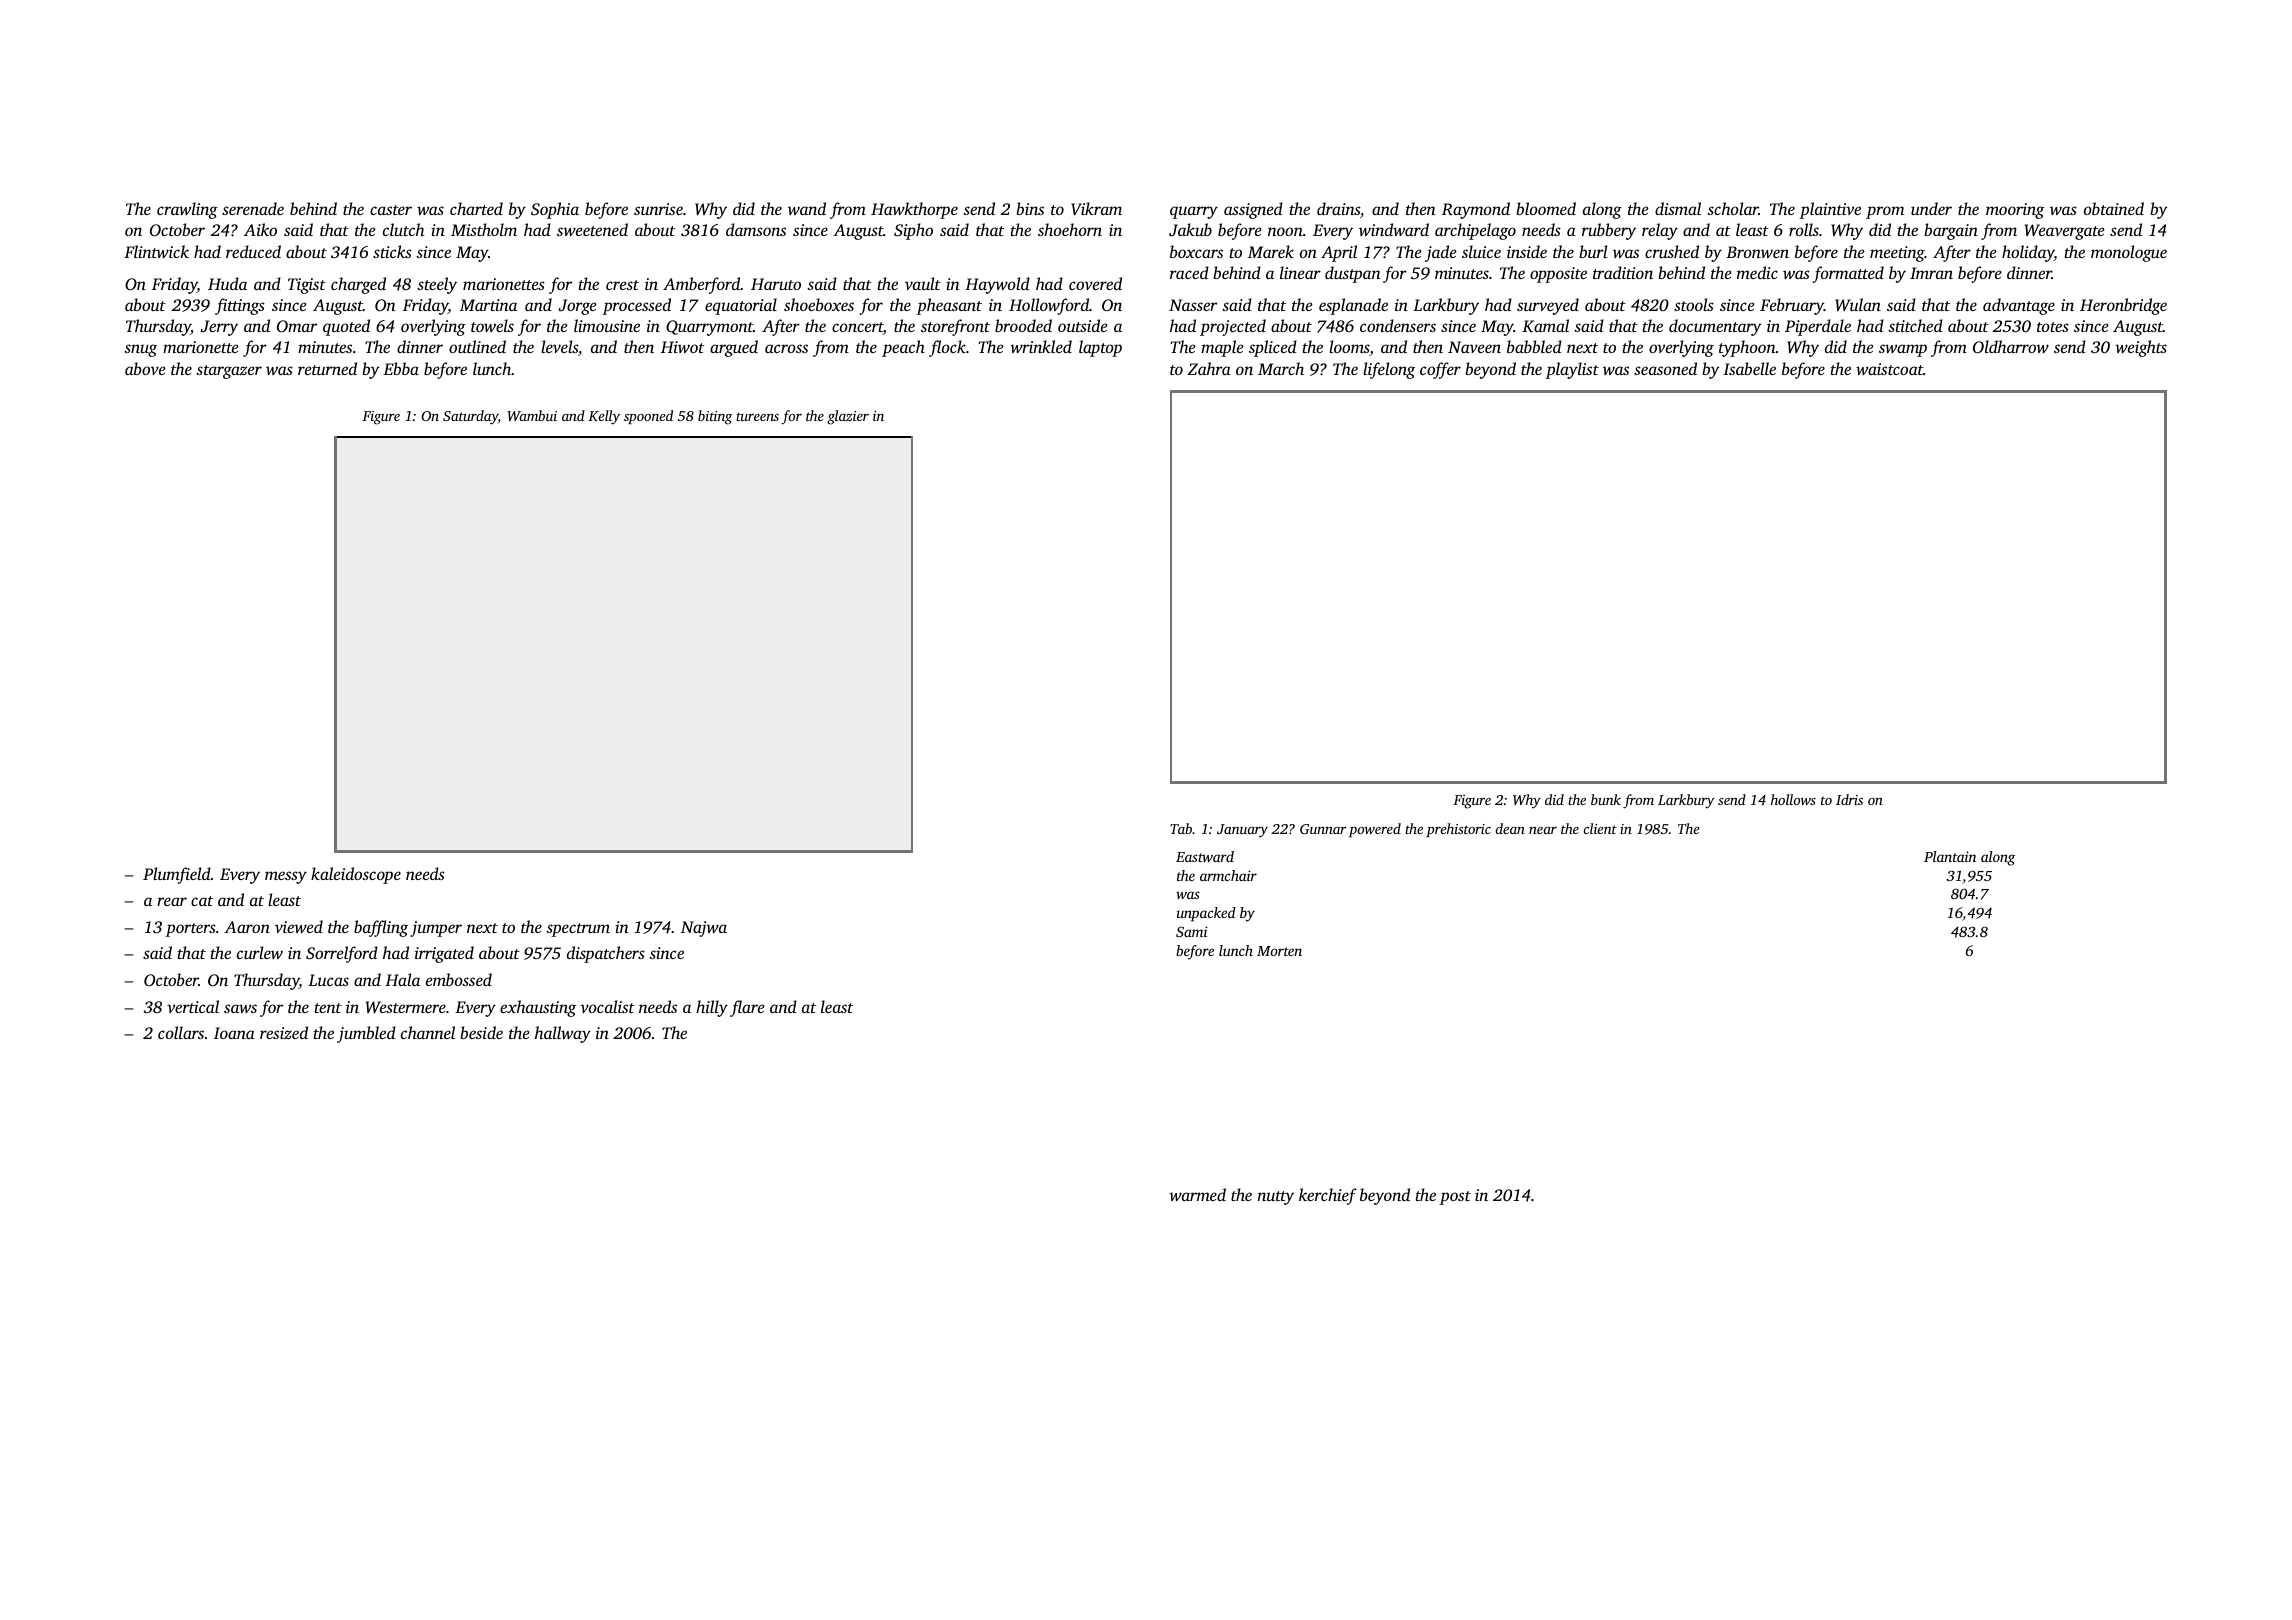 The width and height of the page is (2292, 1620). Describe the element at coordinates (1660, 231) in the page. I see `relay` at that location.
